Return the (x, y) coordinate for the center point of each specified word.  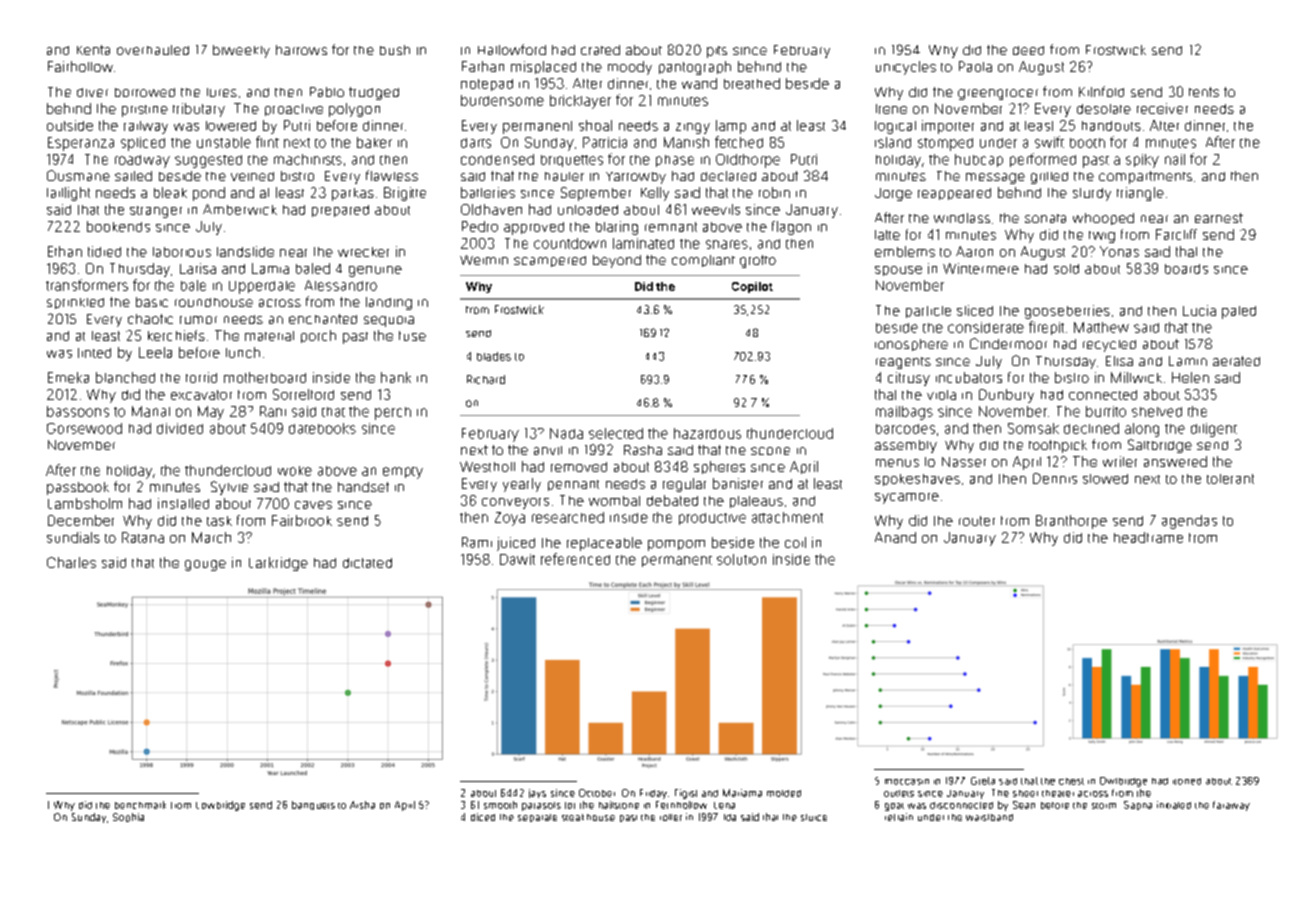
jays (537, 793)
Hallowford (512, 49)
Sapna (1138, 805)
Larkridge (278, 564)
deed (1028, 50)
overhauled (153, 50)
